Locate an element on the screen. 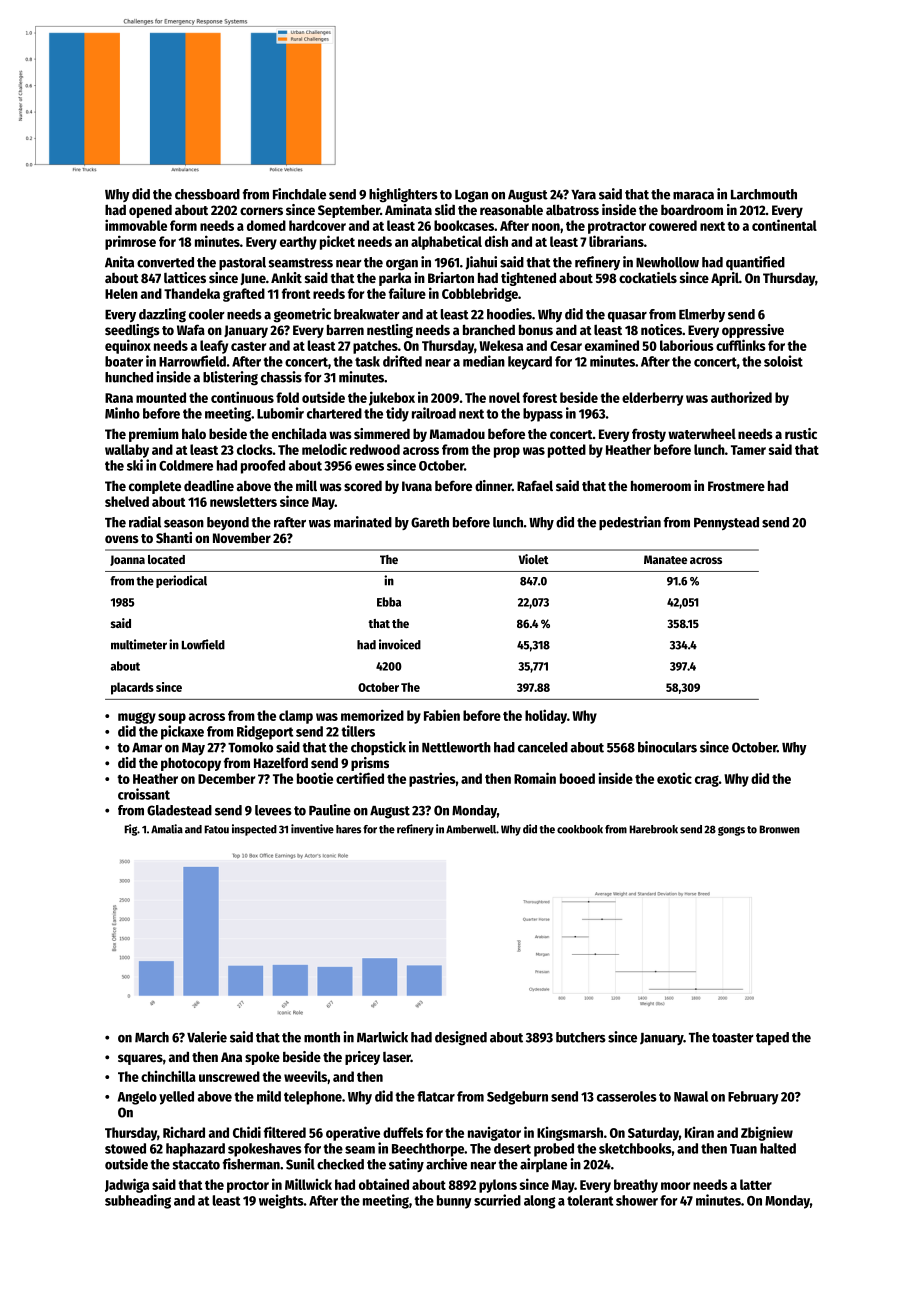 The image size is (924, 1308). moor is located at coordinates (675, 1186).
